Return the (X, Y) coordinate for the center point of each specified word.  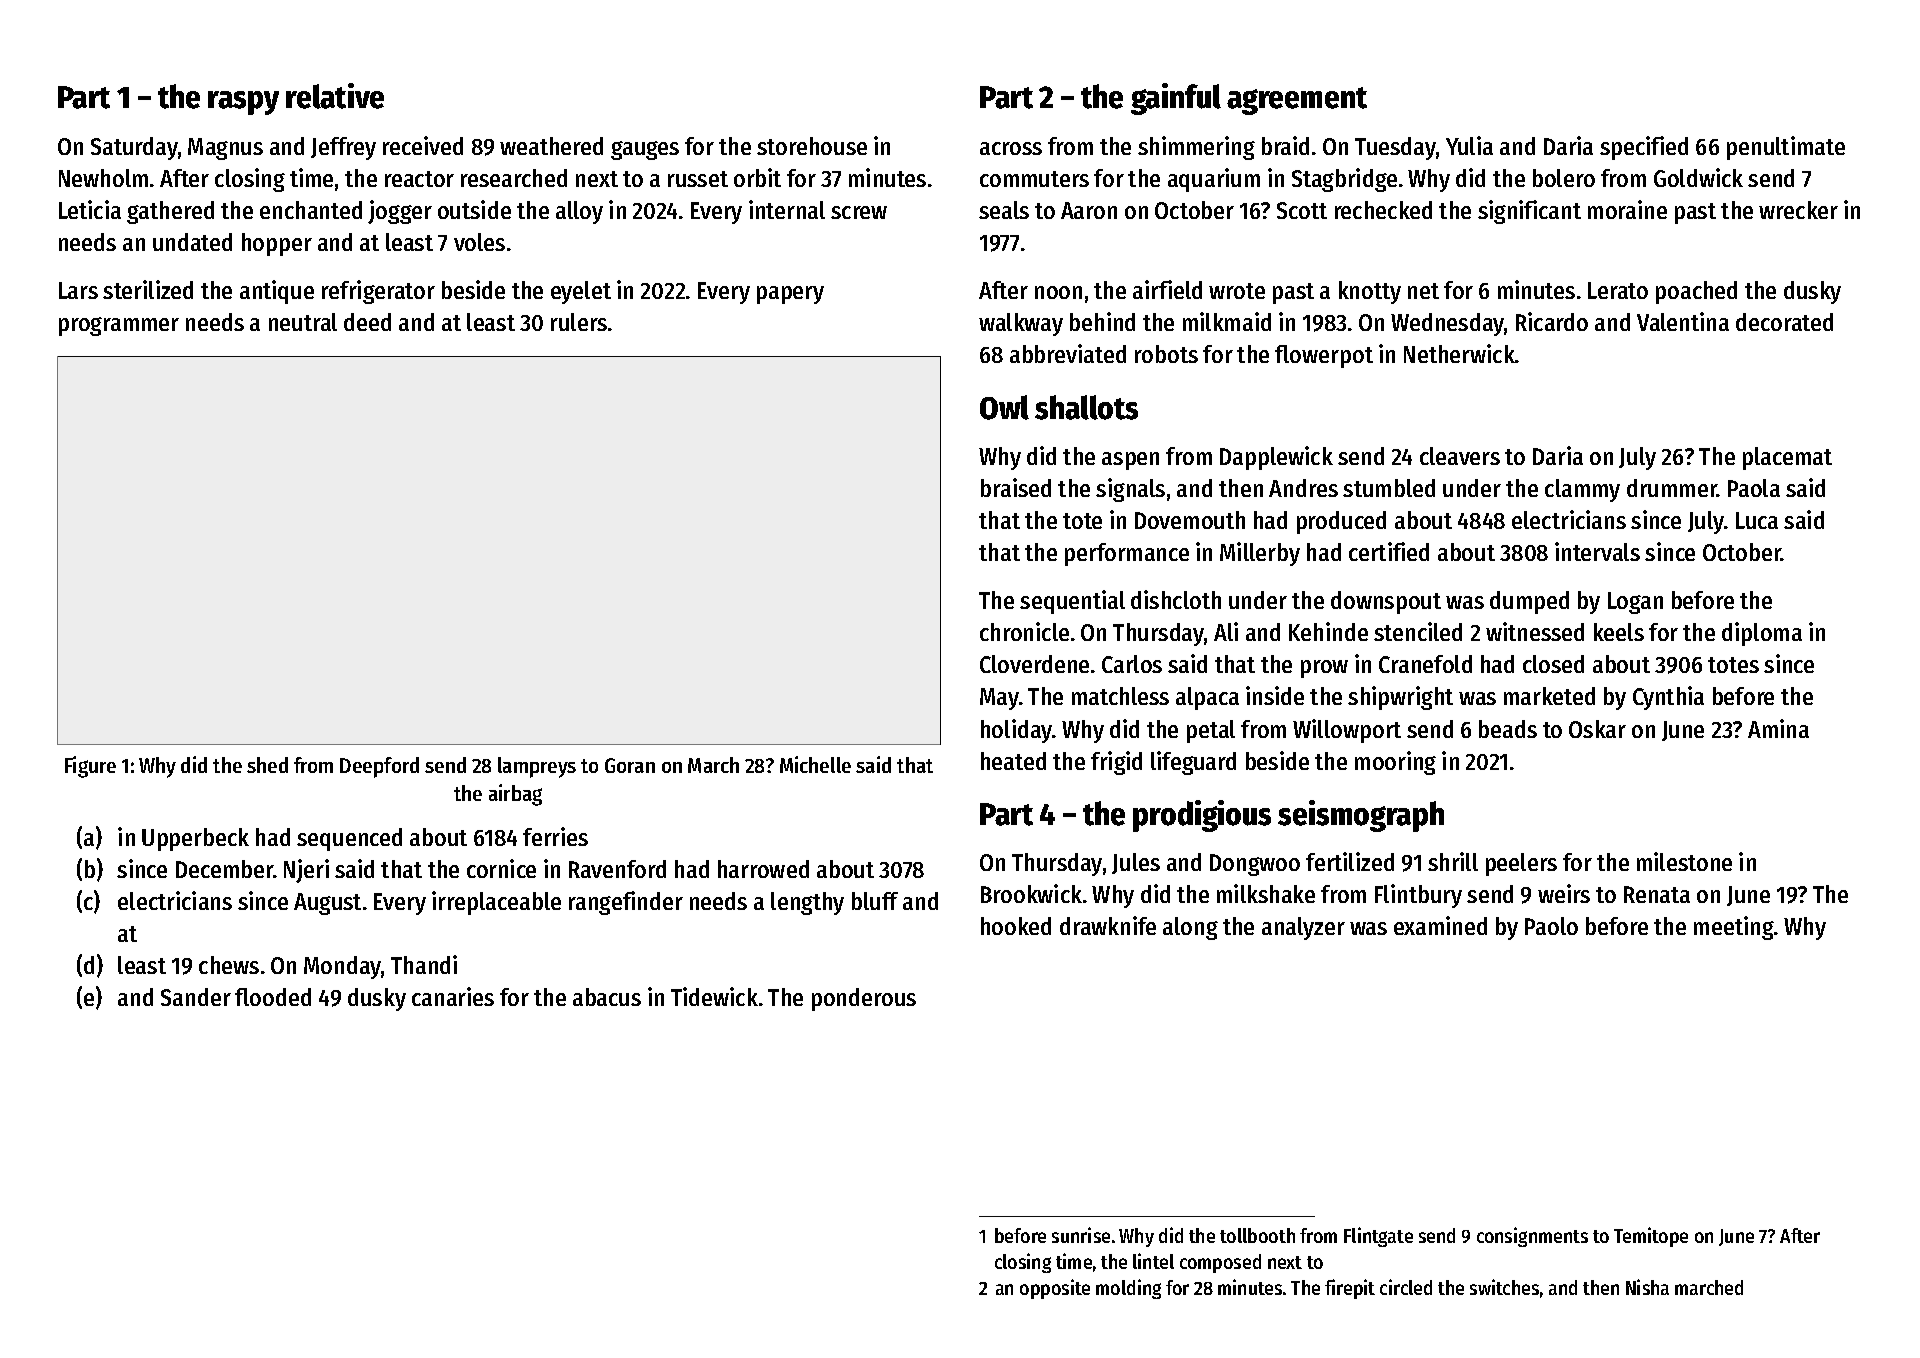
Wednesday (1448, 324)
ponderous (864, 999)
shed (267, 765)
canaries (453, 996)
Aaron (1089, 210)
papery (790, 295)
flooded (273, 997)
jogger (400, 212)
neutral (303, 322)
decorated (1784, 322)
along (1190, 928)
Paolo (1551, 926)
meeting (1734, 928)
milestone (1684, 861)
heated (1013, 761)
